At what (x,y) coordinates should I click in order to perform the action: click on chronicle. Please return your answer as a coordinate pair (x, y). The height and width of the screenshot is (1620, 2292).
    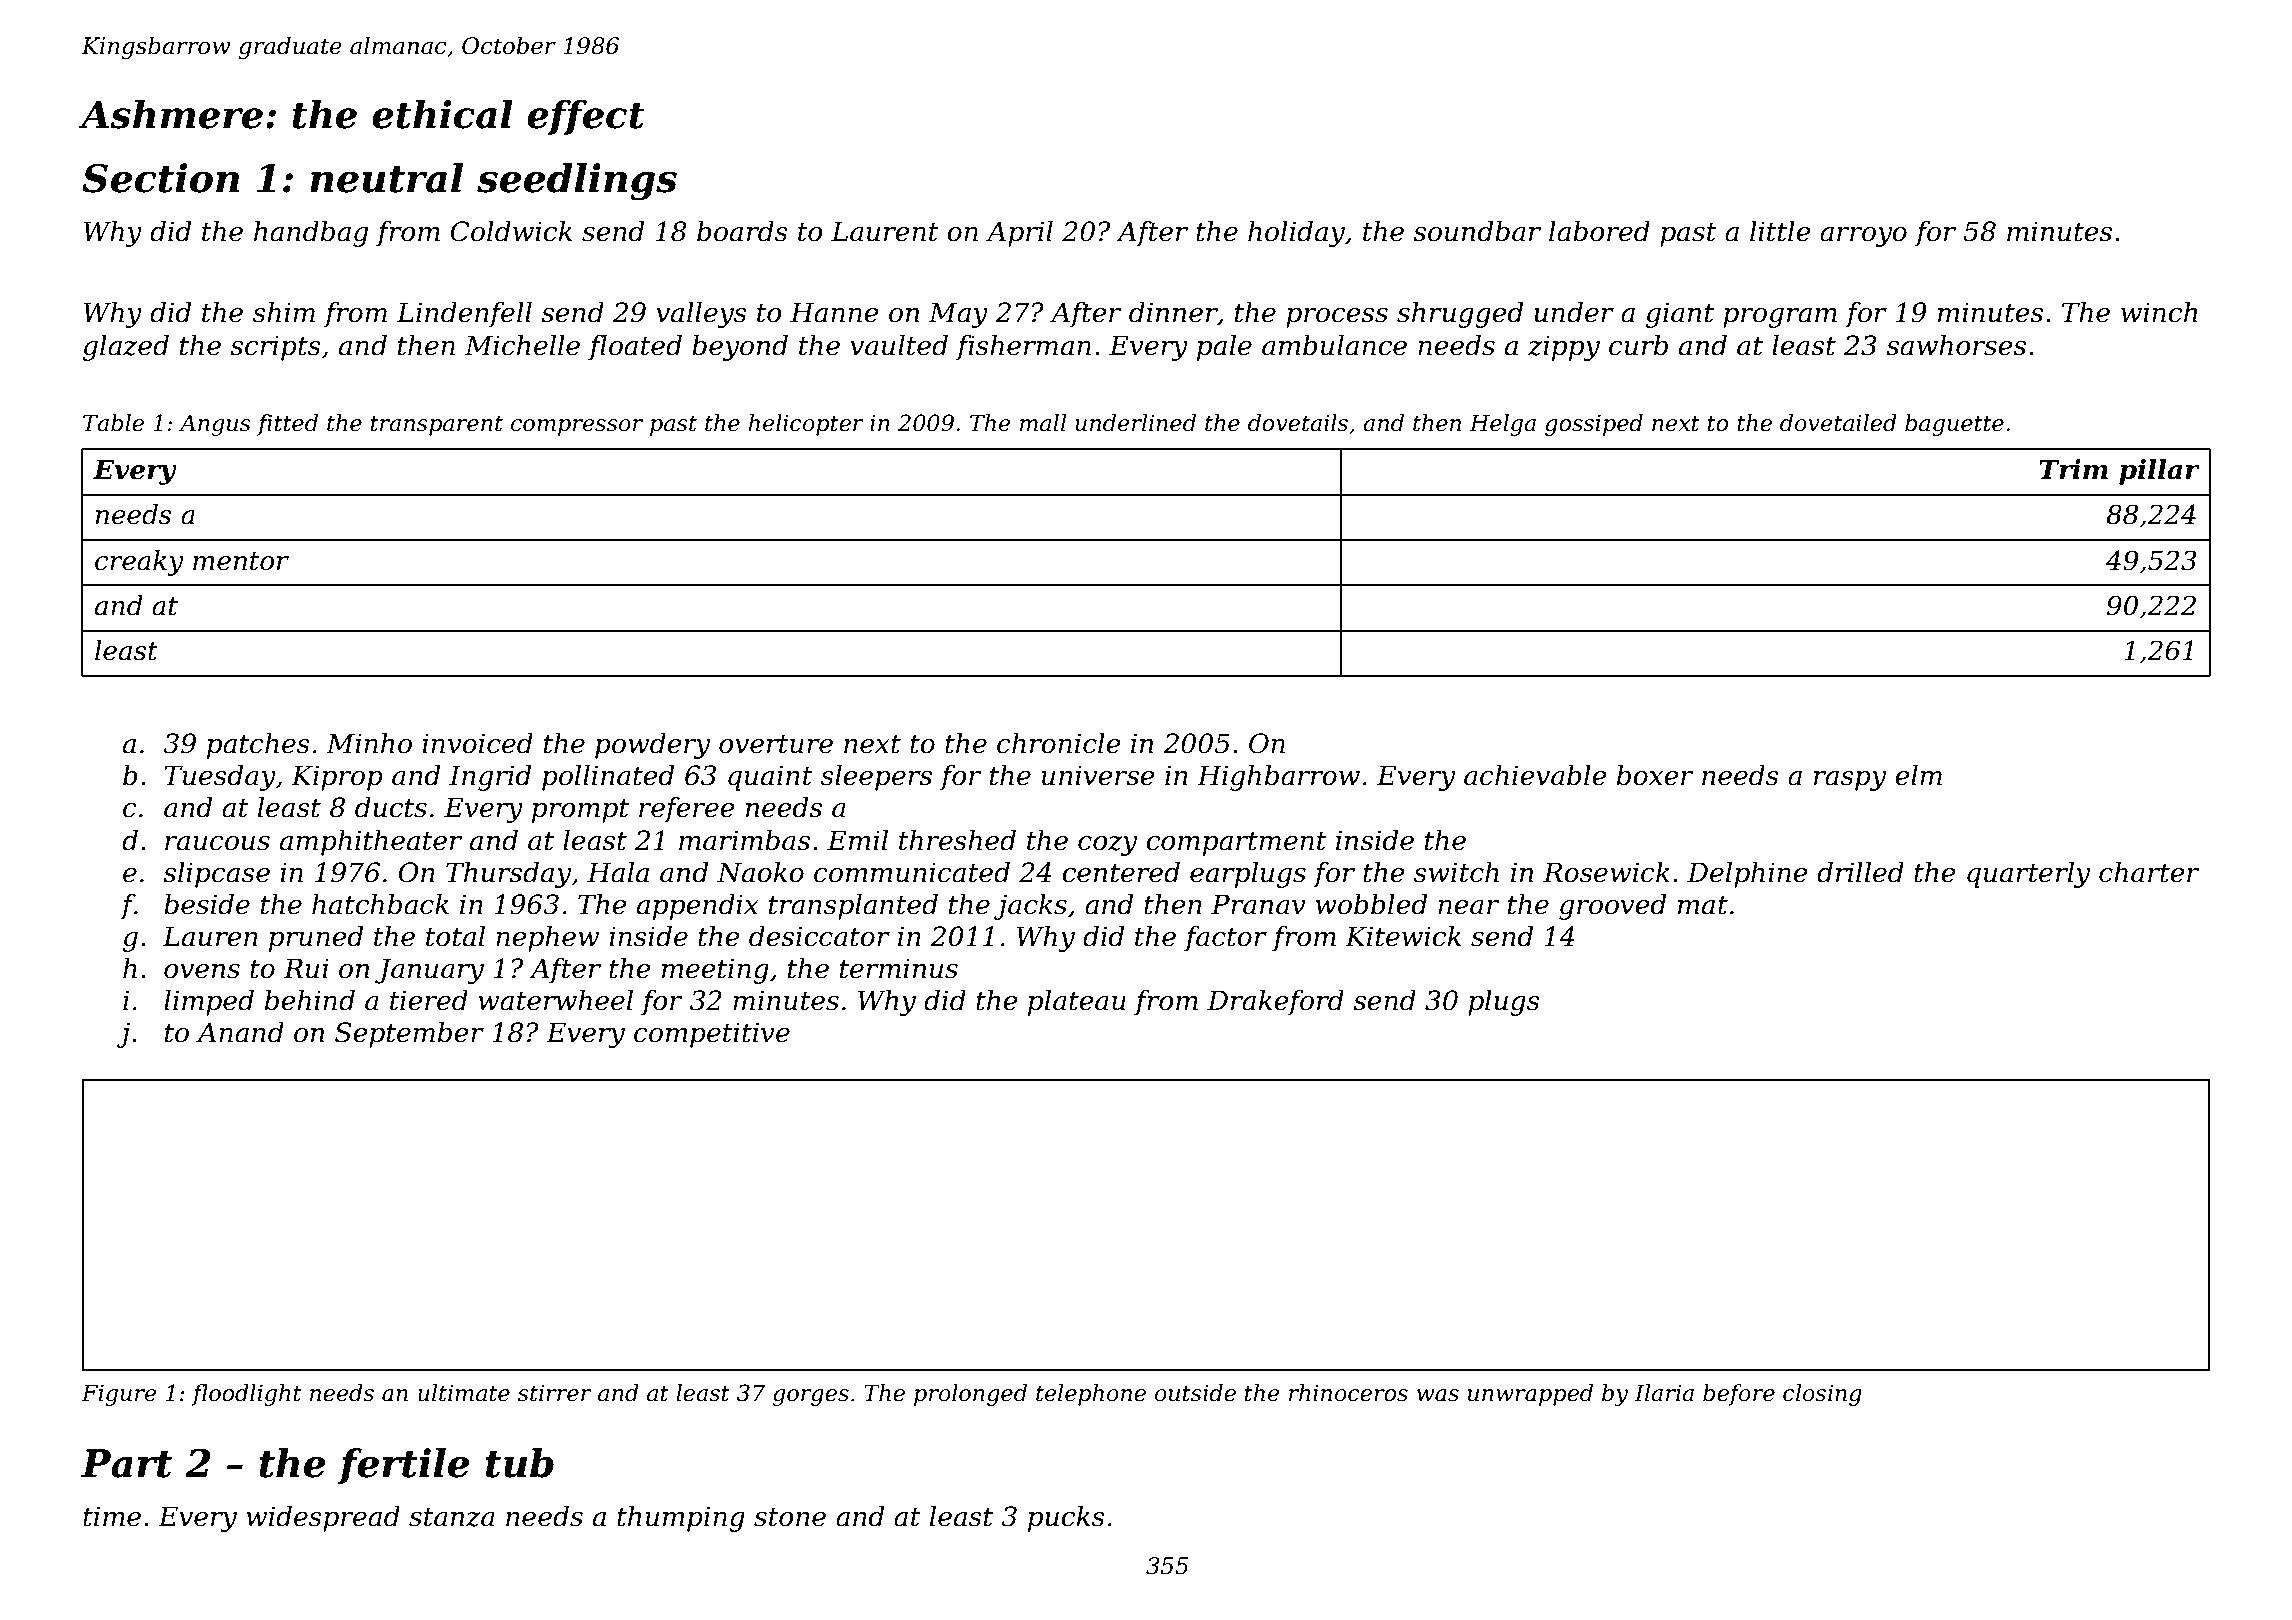
    Looking at the image, I should click on (1059, 743).
